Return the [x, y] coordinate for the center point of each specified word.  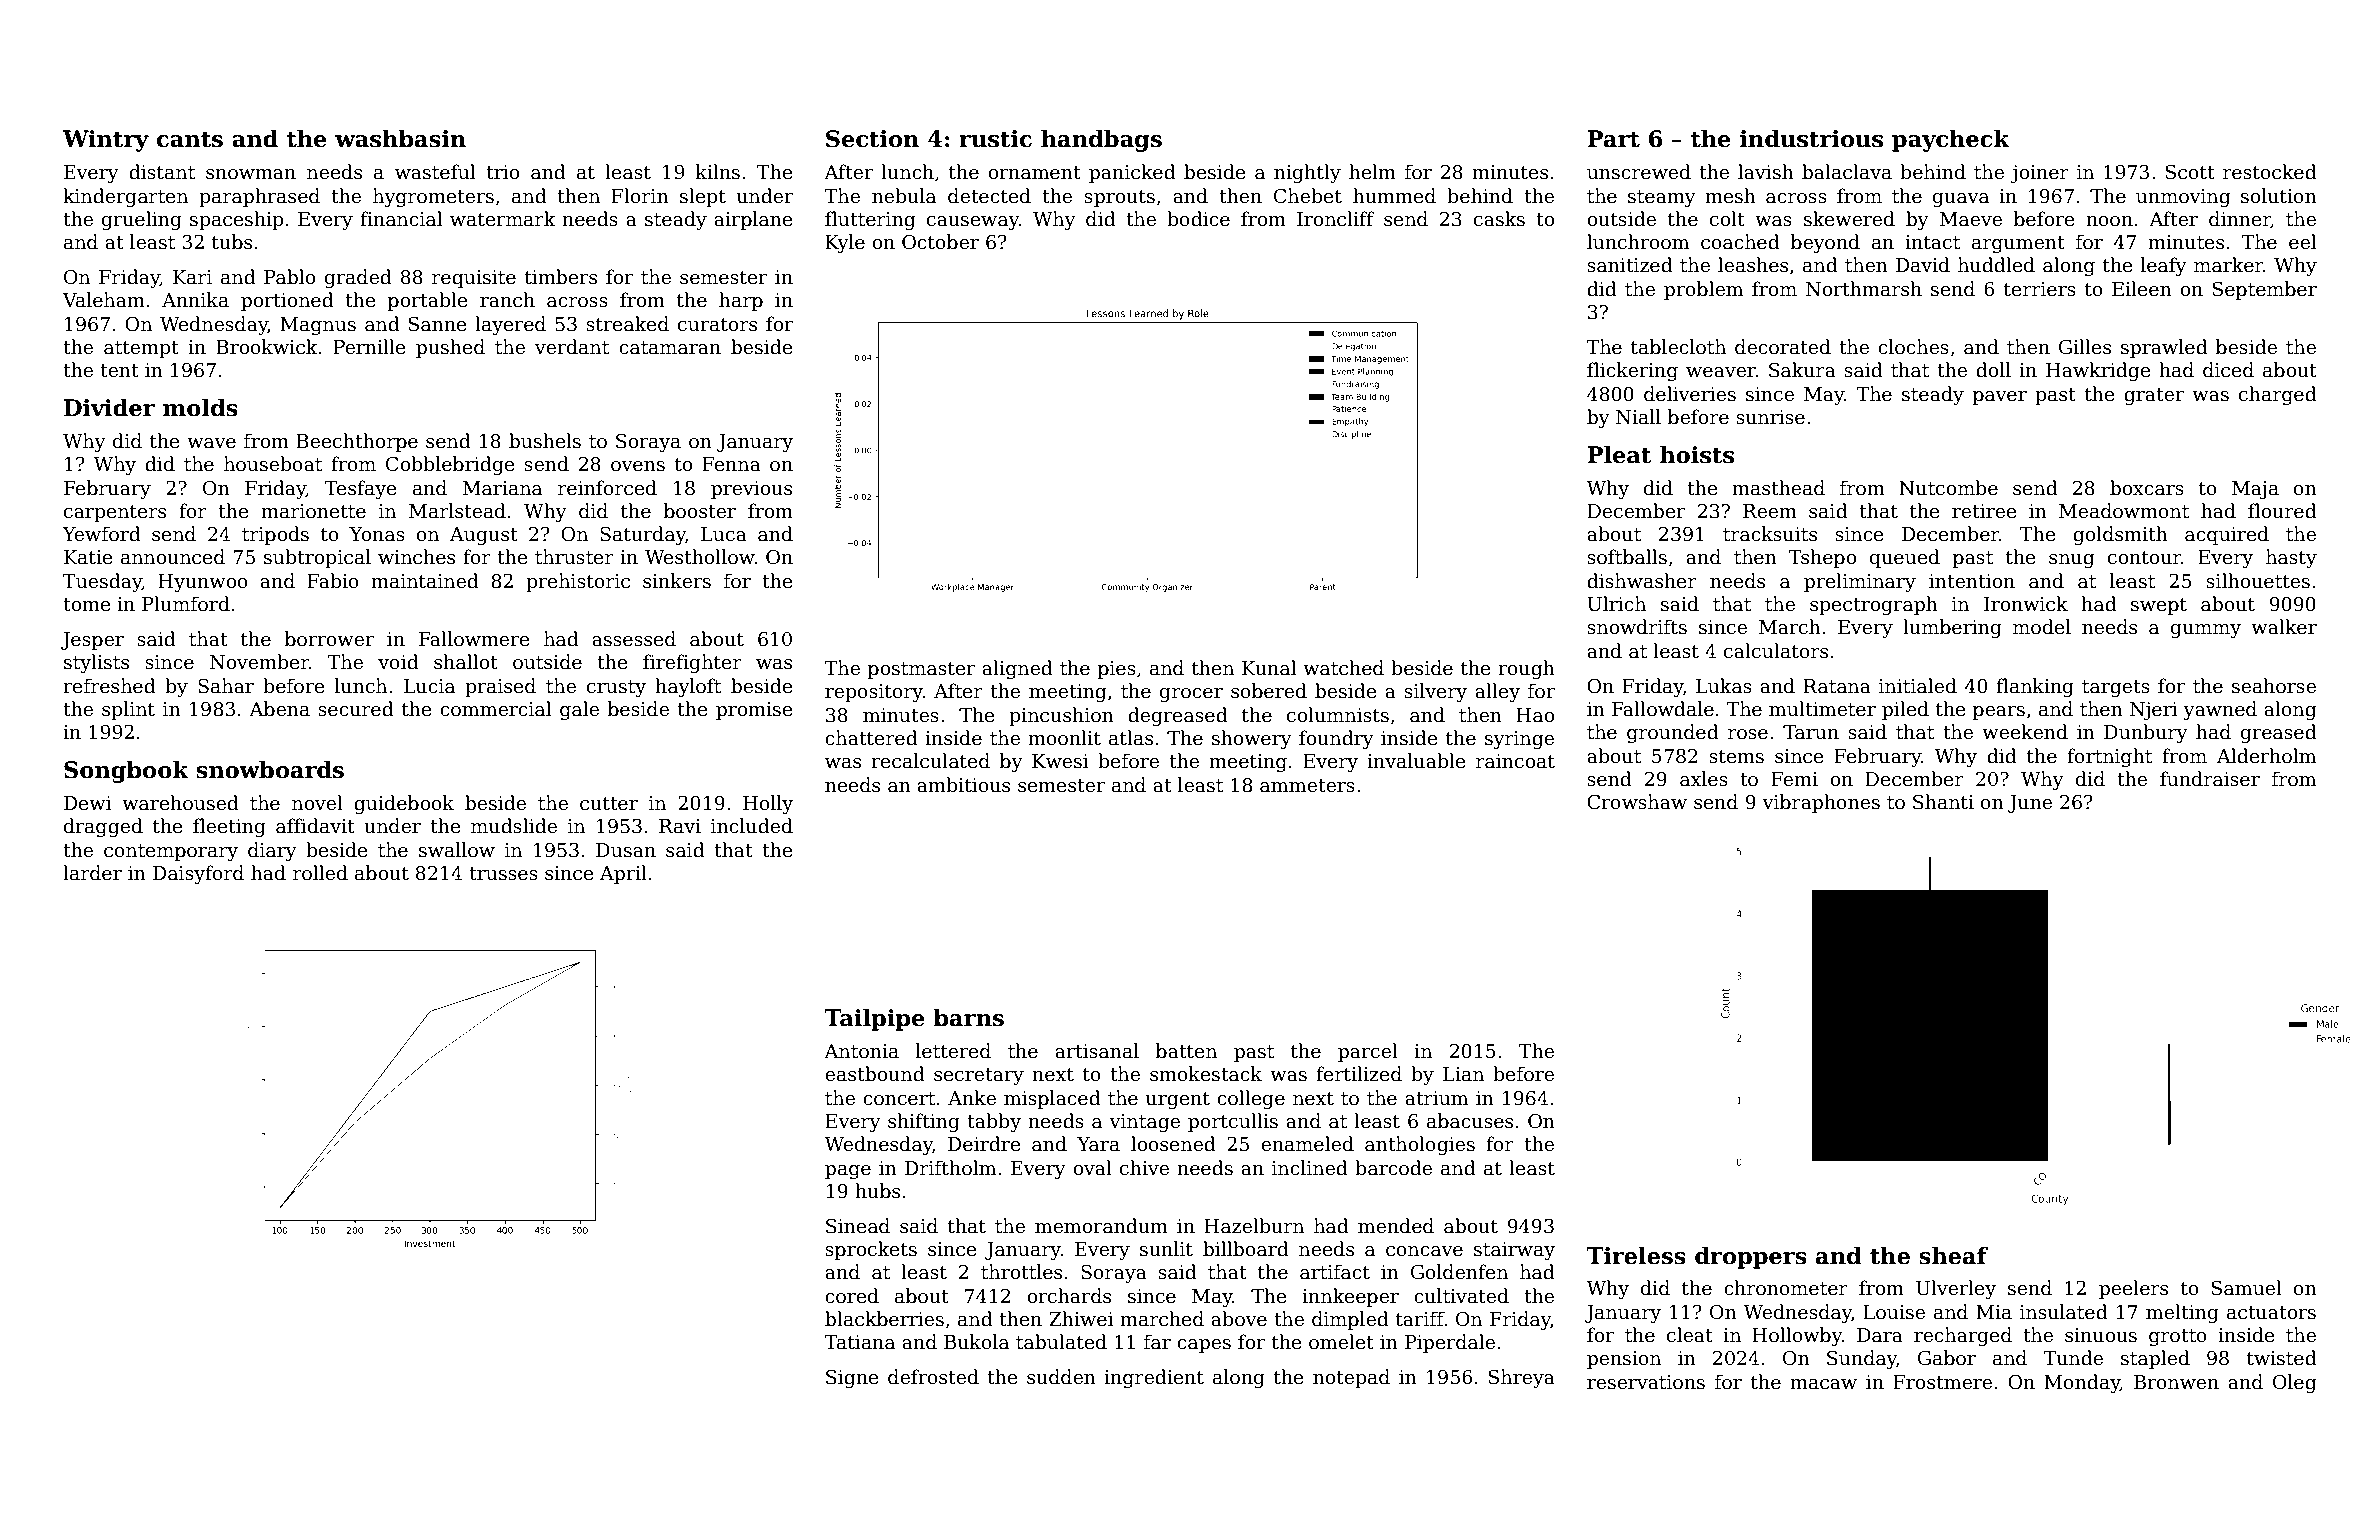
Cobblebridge [450, 465]
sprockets [871, 1250]
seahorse [2274, 686]
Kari [192, 277]
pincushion [1061, 716]
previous [751, 490]
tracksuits [1770, 534]
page [848, 1172]
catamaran [670, 348]
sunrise [1770, 417]
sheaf [1953, 1255]
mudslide [514, 826]
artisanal [1097, 1051]
